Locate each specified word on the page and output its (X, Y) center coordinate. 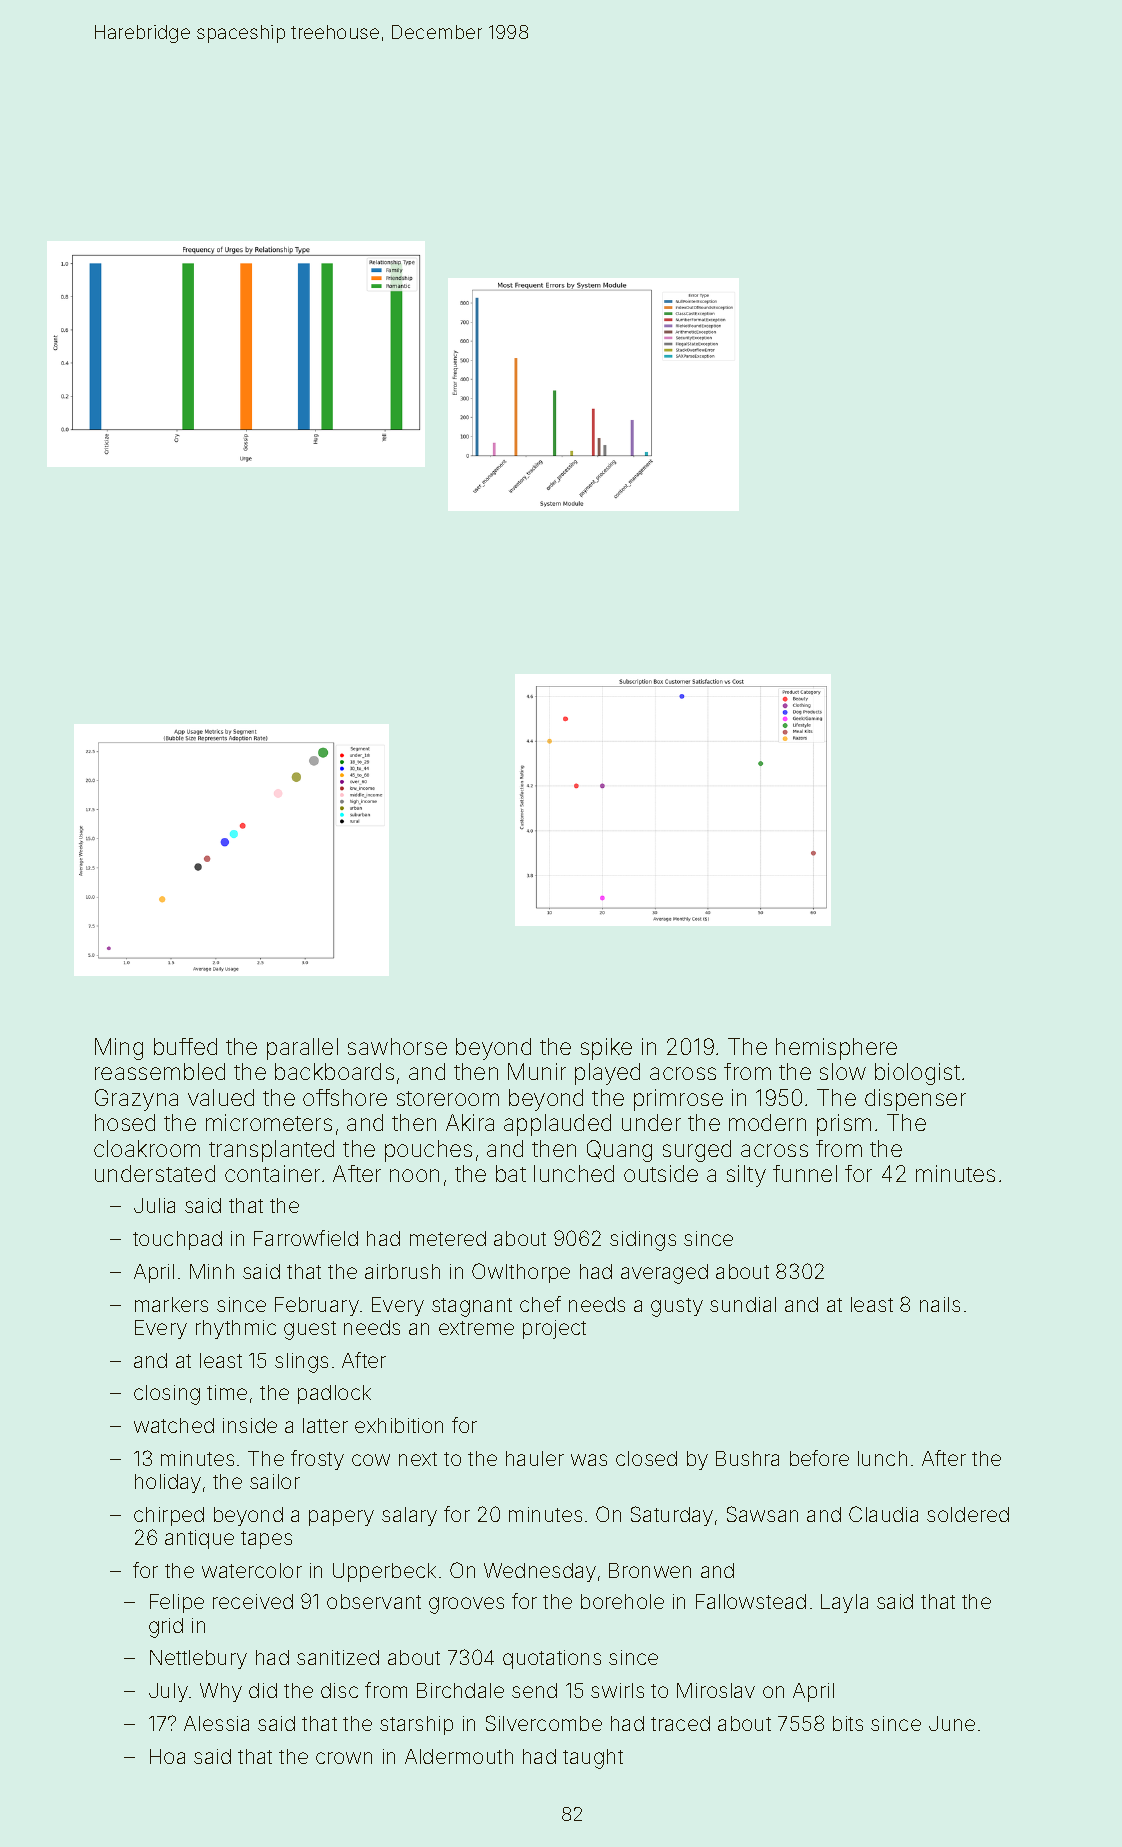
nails (940, 1304)
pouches (428, 1151)
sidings (643, 1241)
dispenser (915, 1100)
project (554, 1329)
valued (221, 1097)
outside (661, 1173)
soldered (968, 1514)
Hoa (167, 1756)
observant (374, 1601)
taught (593, 1759)
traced (680, 1723)
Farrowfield (306, 1238)
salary (409, 1516)
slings (301, 1363)
